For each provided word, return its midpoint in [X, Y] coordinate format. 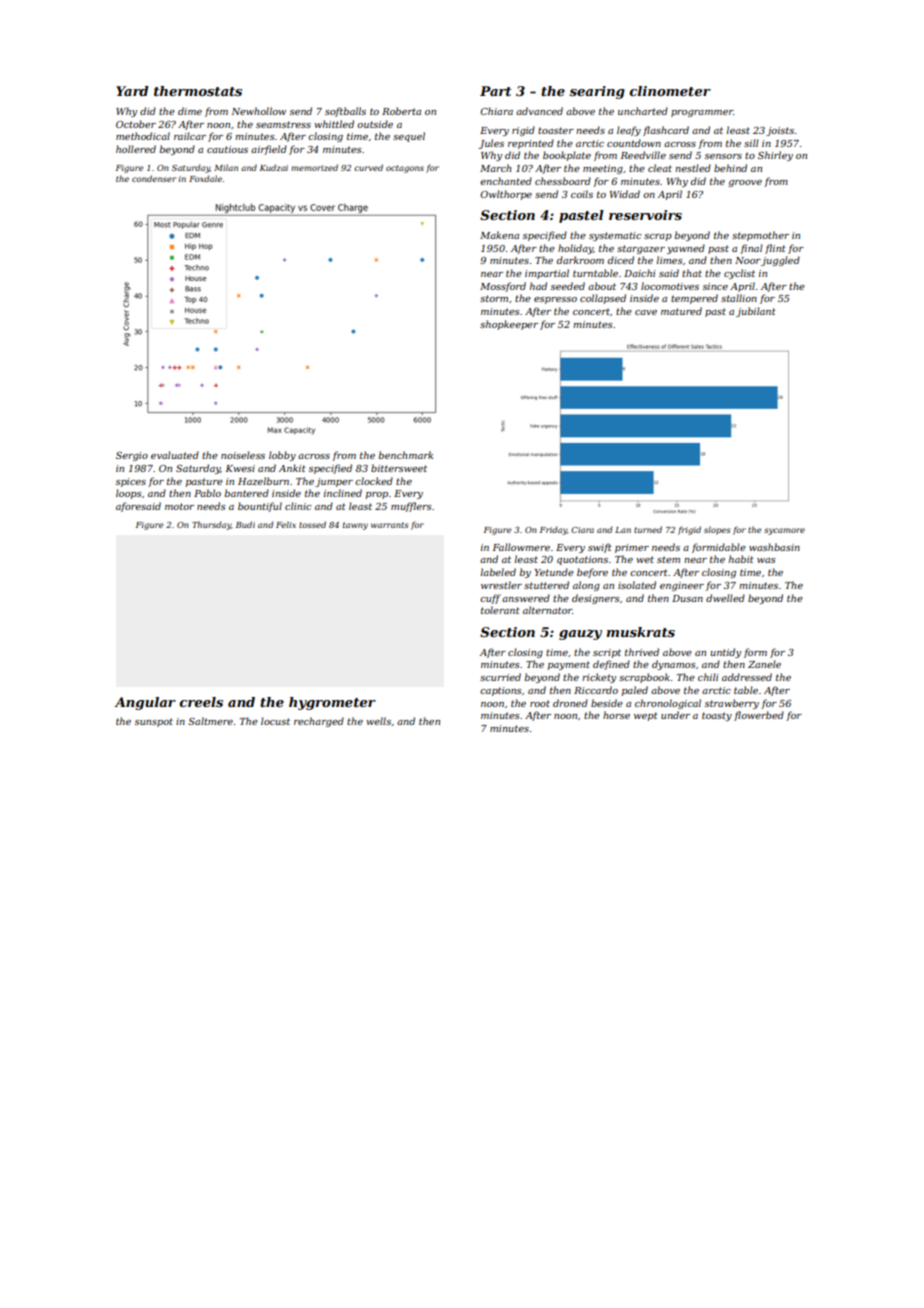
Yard [132, 91]
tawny [355, 526]
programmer [702, 113]
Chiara [496, 111]
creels [201, 702]
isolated [637, 585]
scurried [500, 677]
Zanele [764, 664]
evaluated [175, 455]
